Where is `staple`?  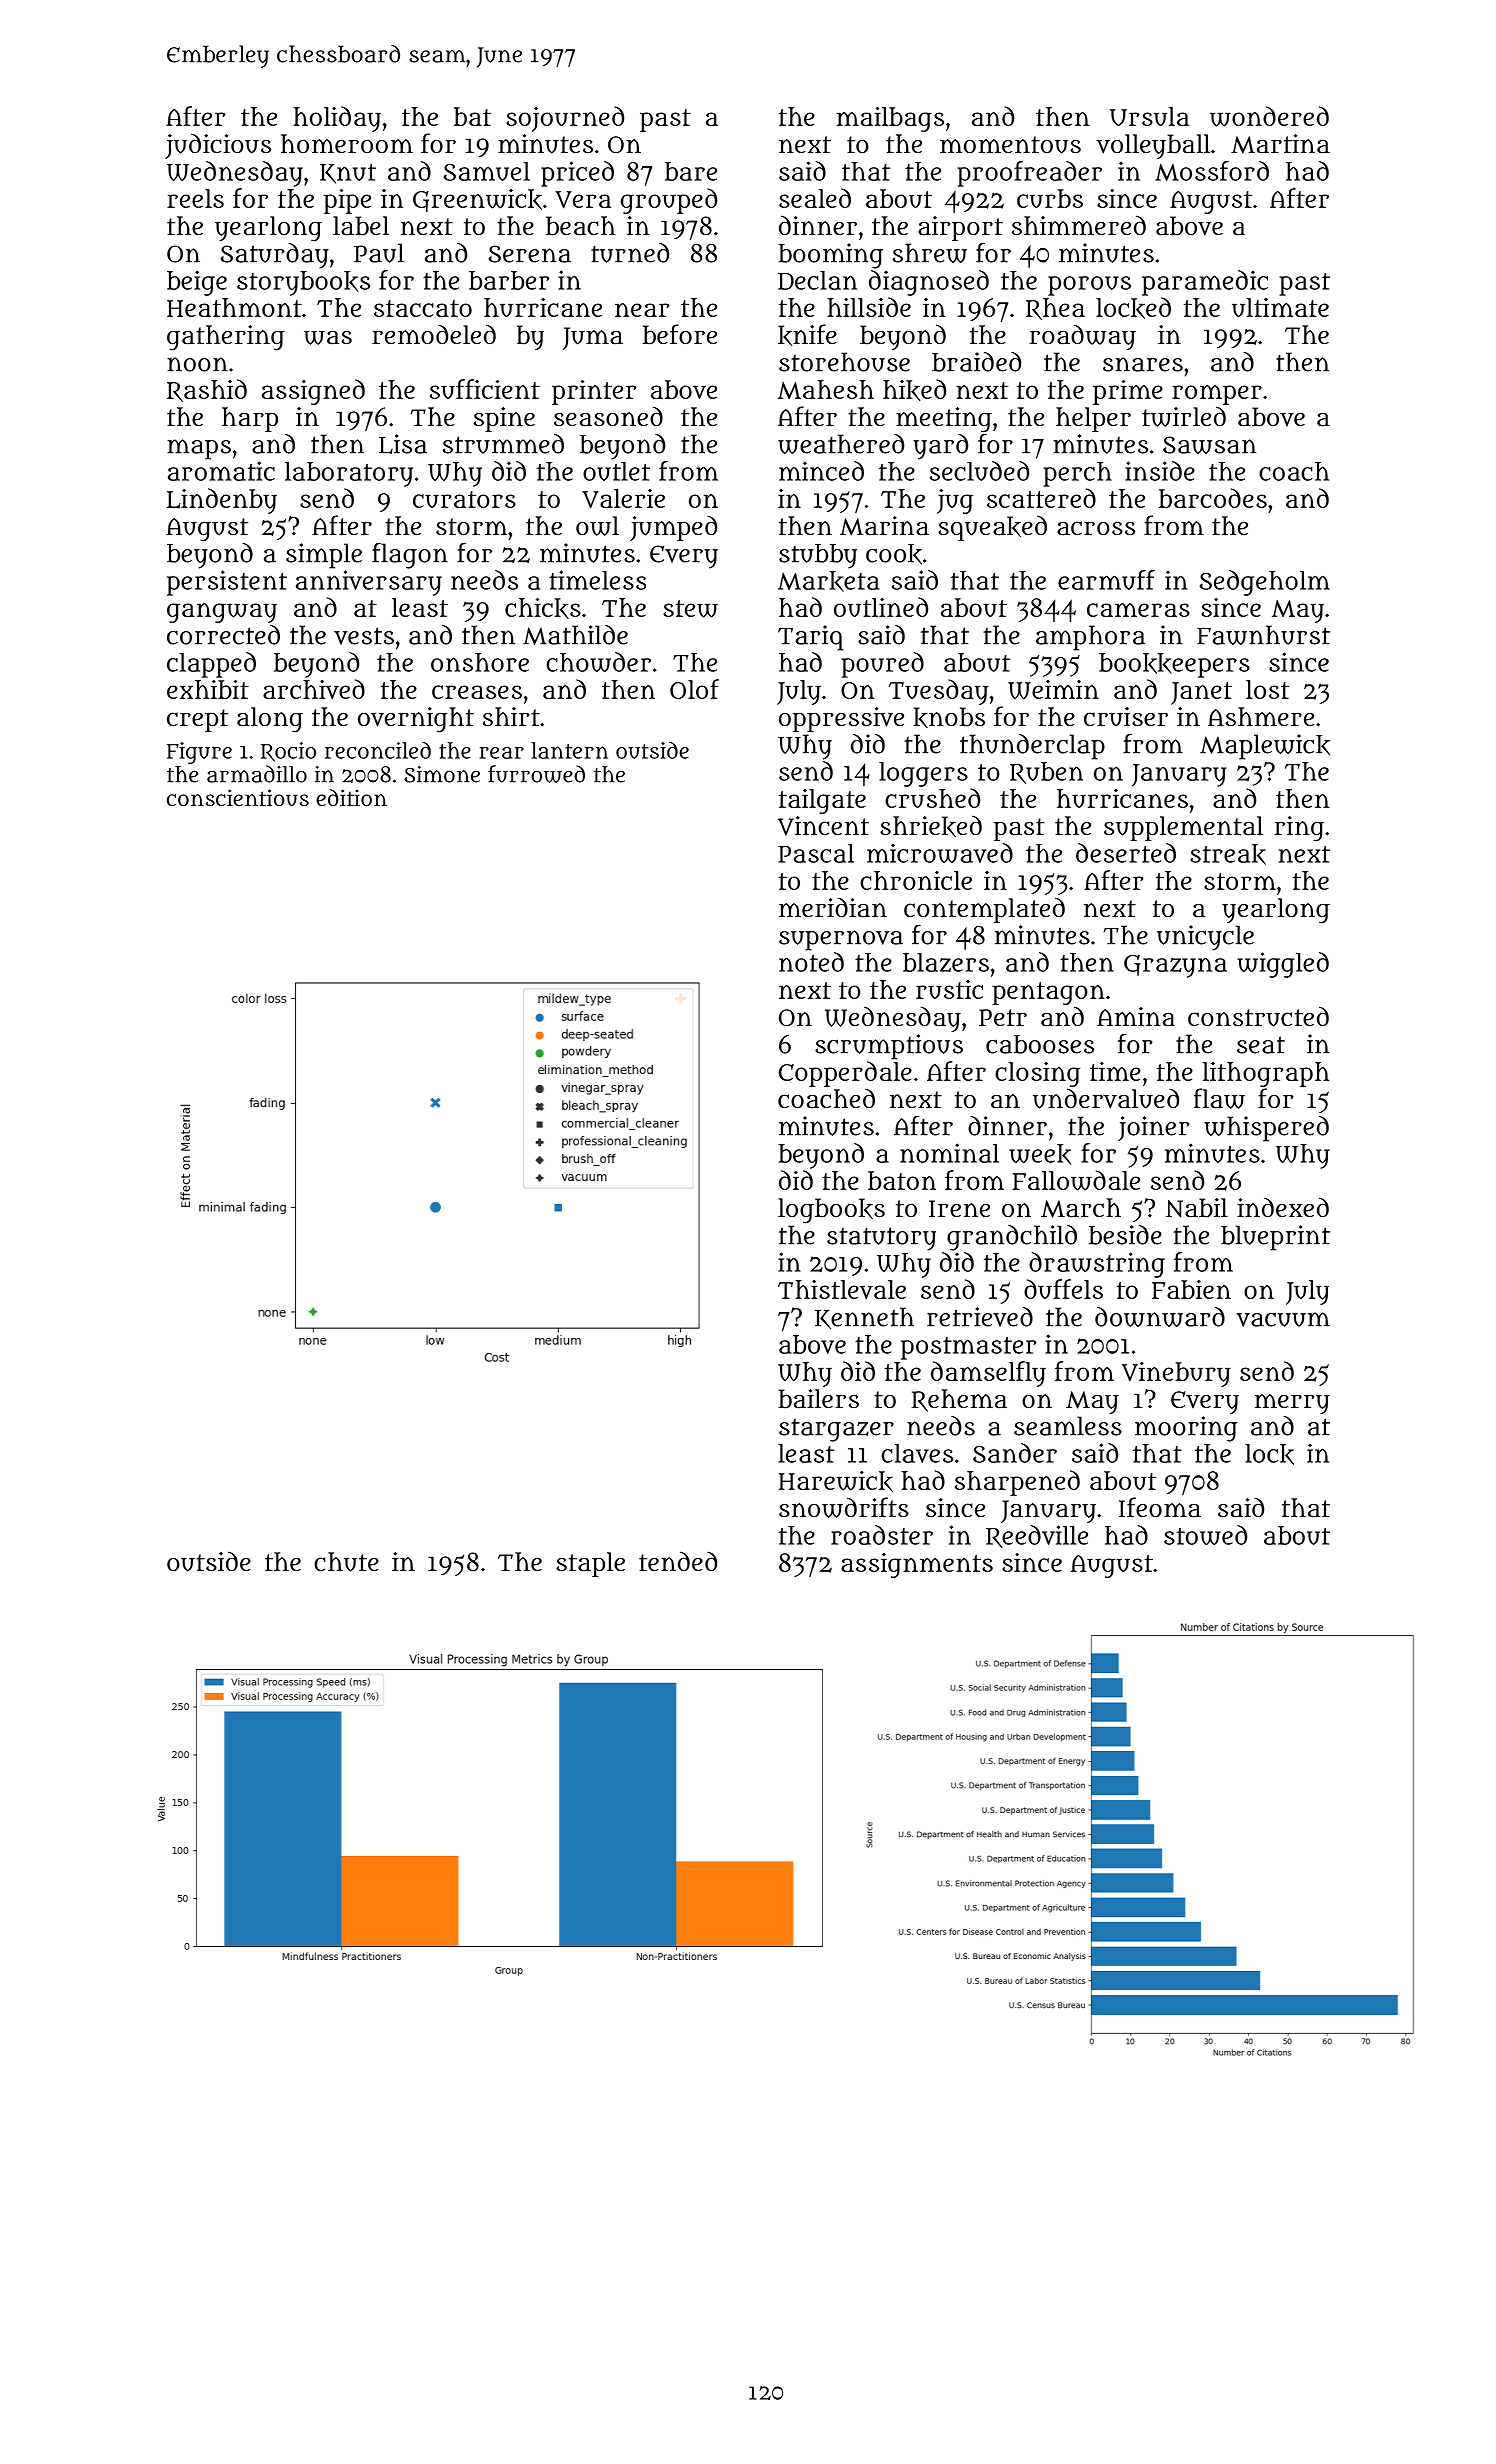 staple is located at coordinates (590, 1564).
